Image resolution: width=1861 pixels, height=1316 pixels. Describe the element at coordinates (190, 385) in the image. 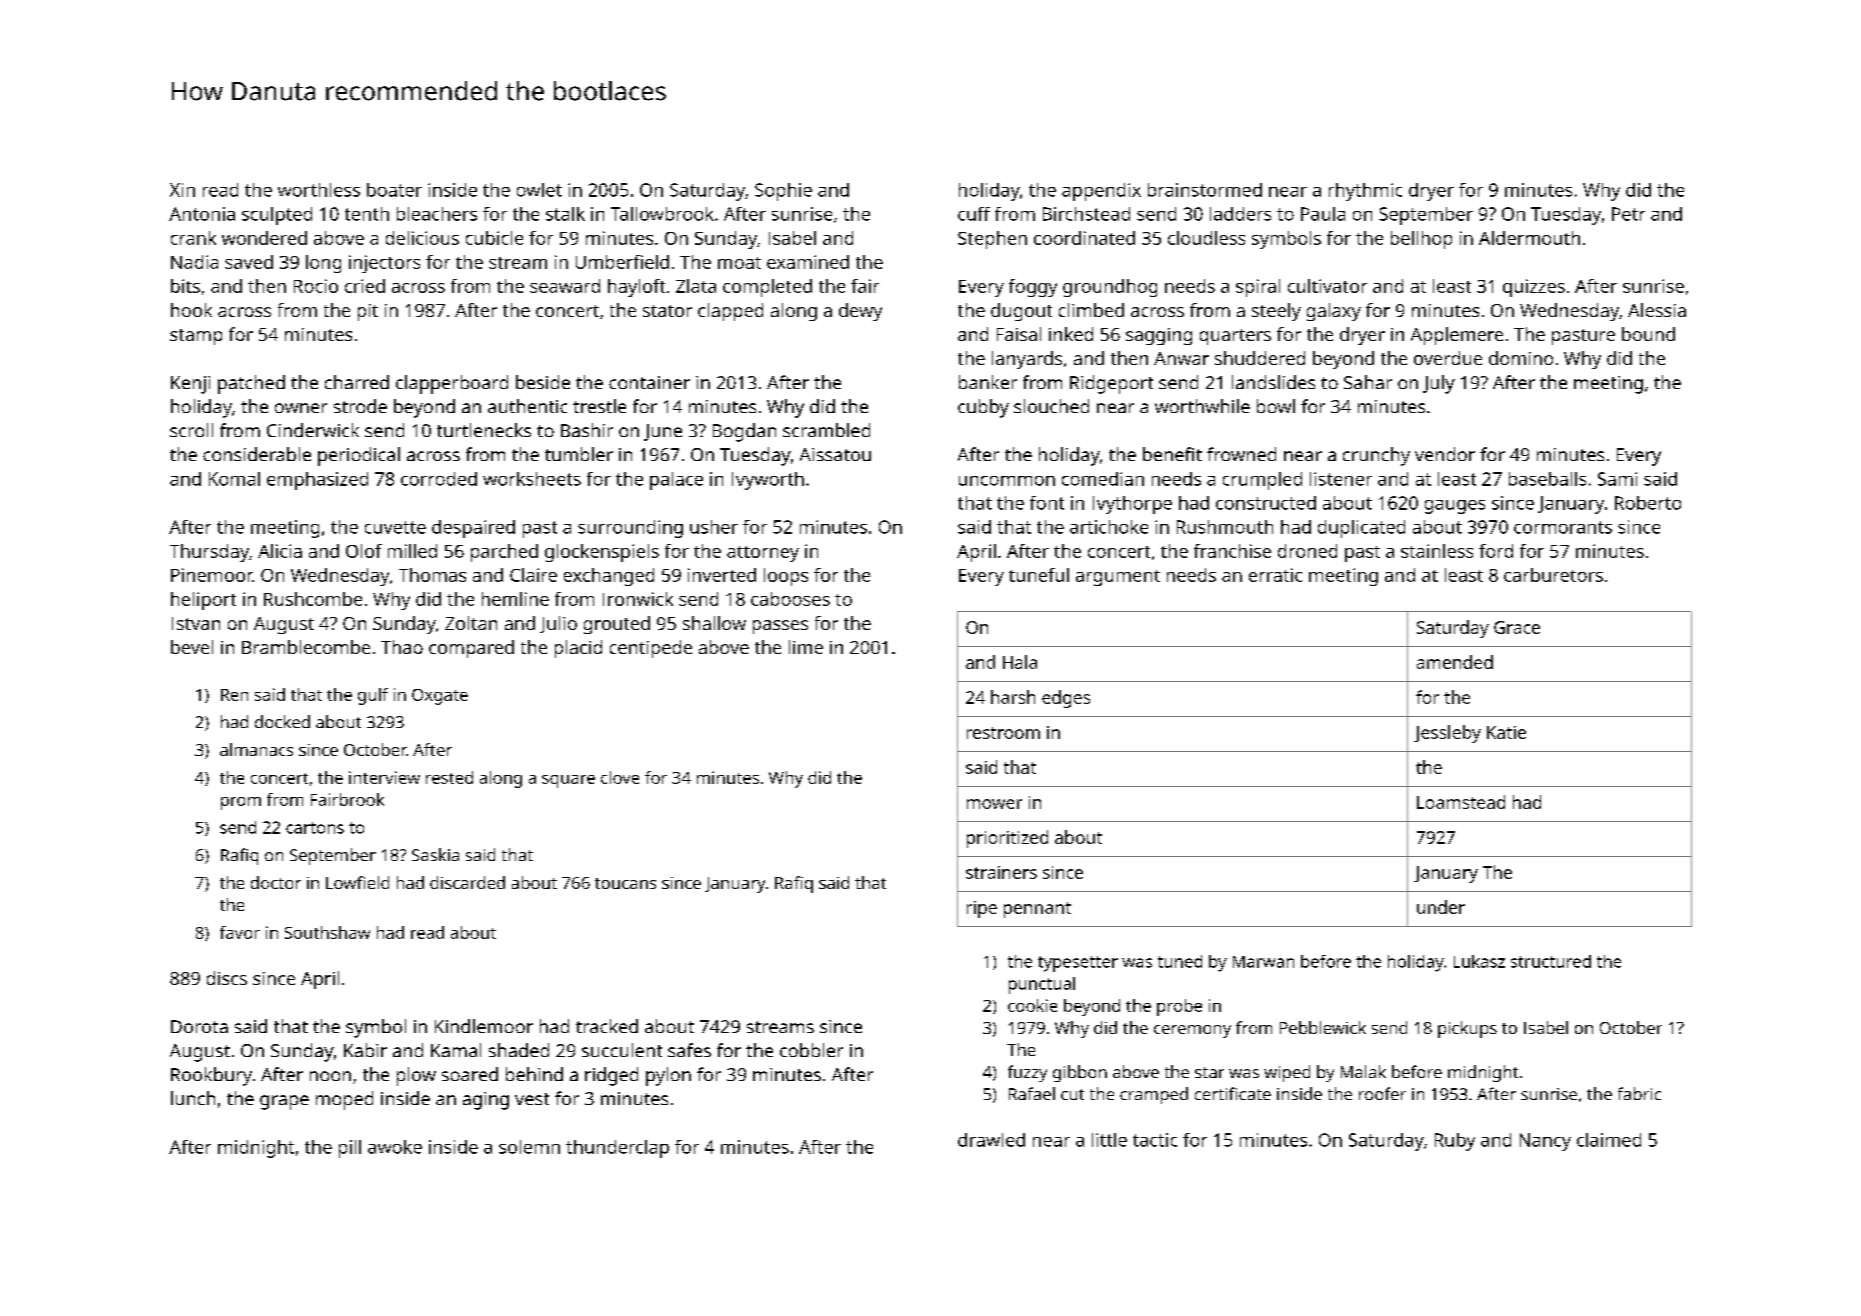

I see `Kenji` at that location.
